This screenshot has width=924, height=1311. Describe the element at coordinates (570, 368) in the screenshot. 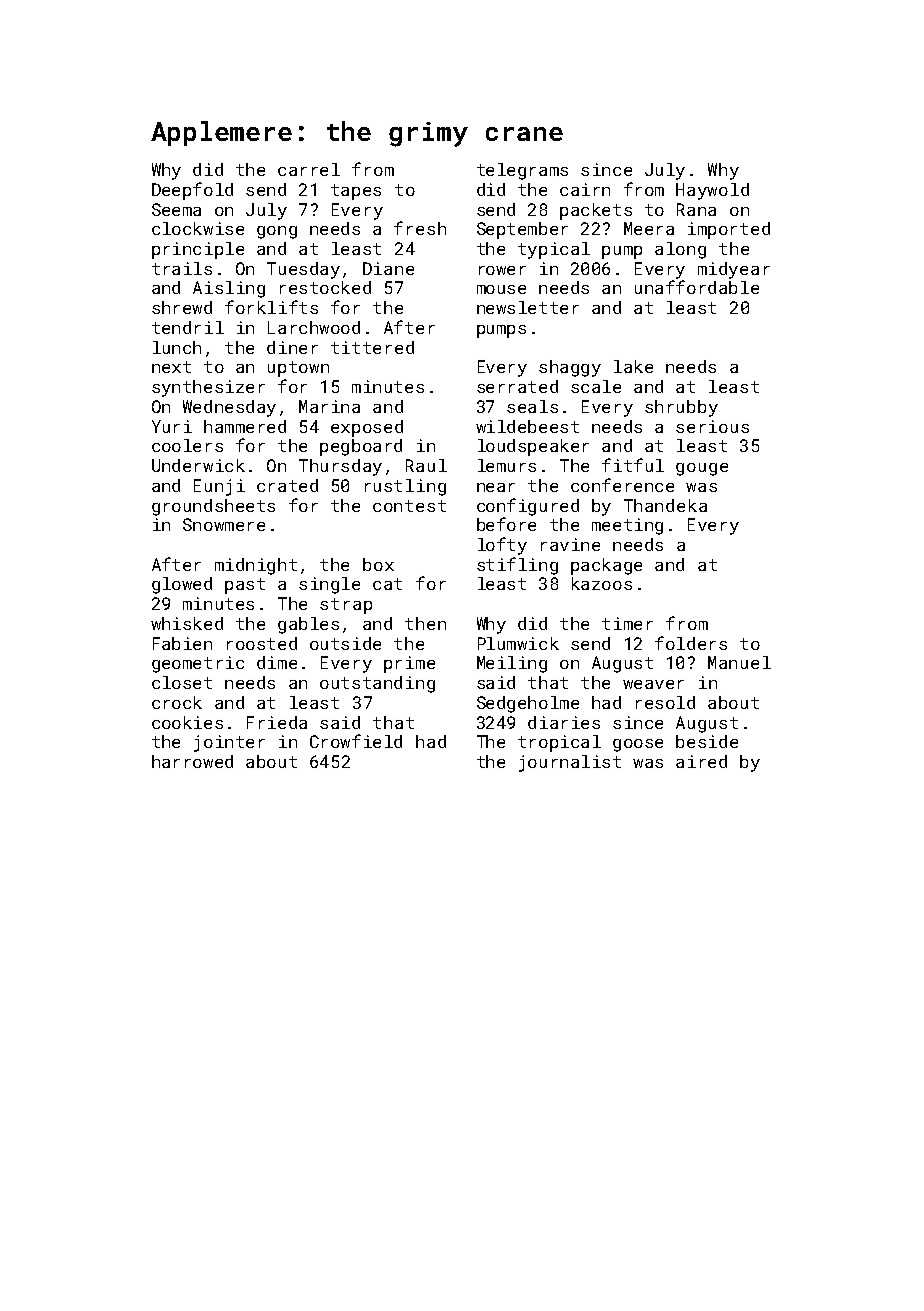

I see `shaggy` at that location.
